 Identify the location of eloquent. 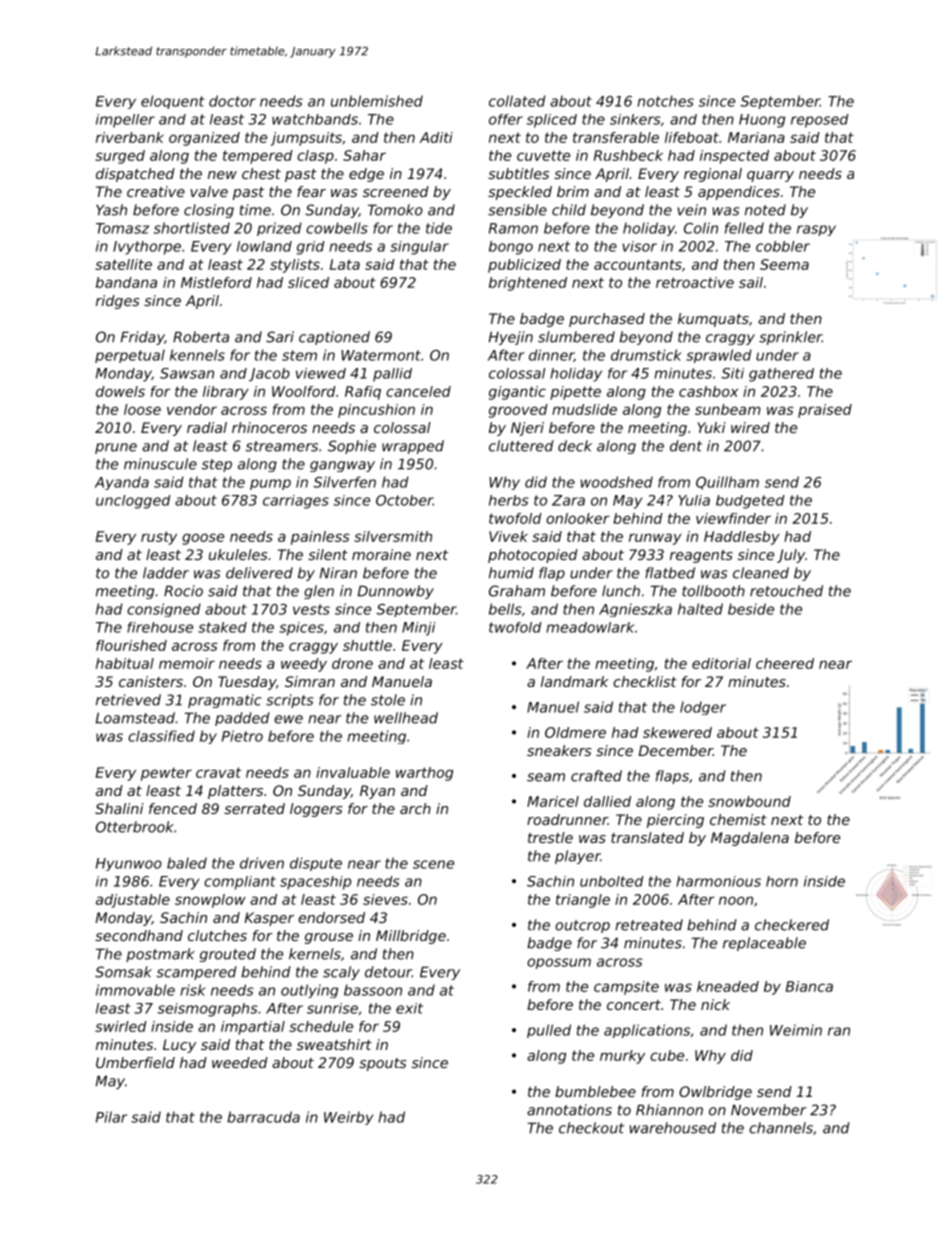
(173, 102).
